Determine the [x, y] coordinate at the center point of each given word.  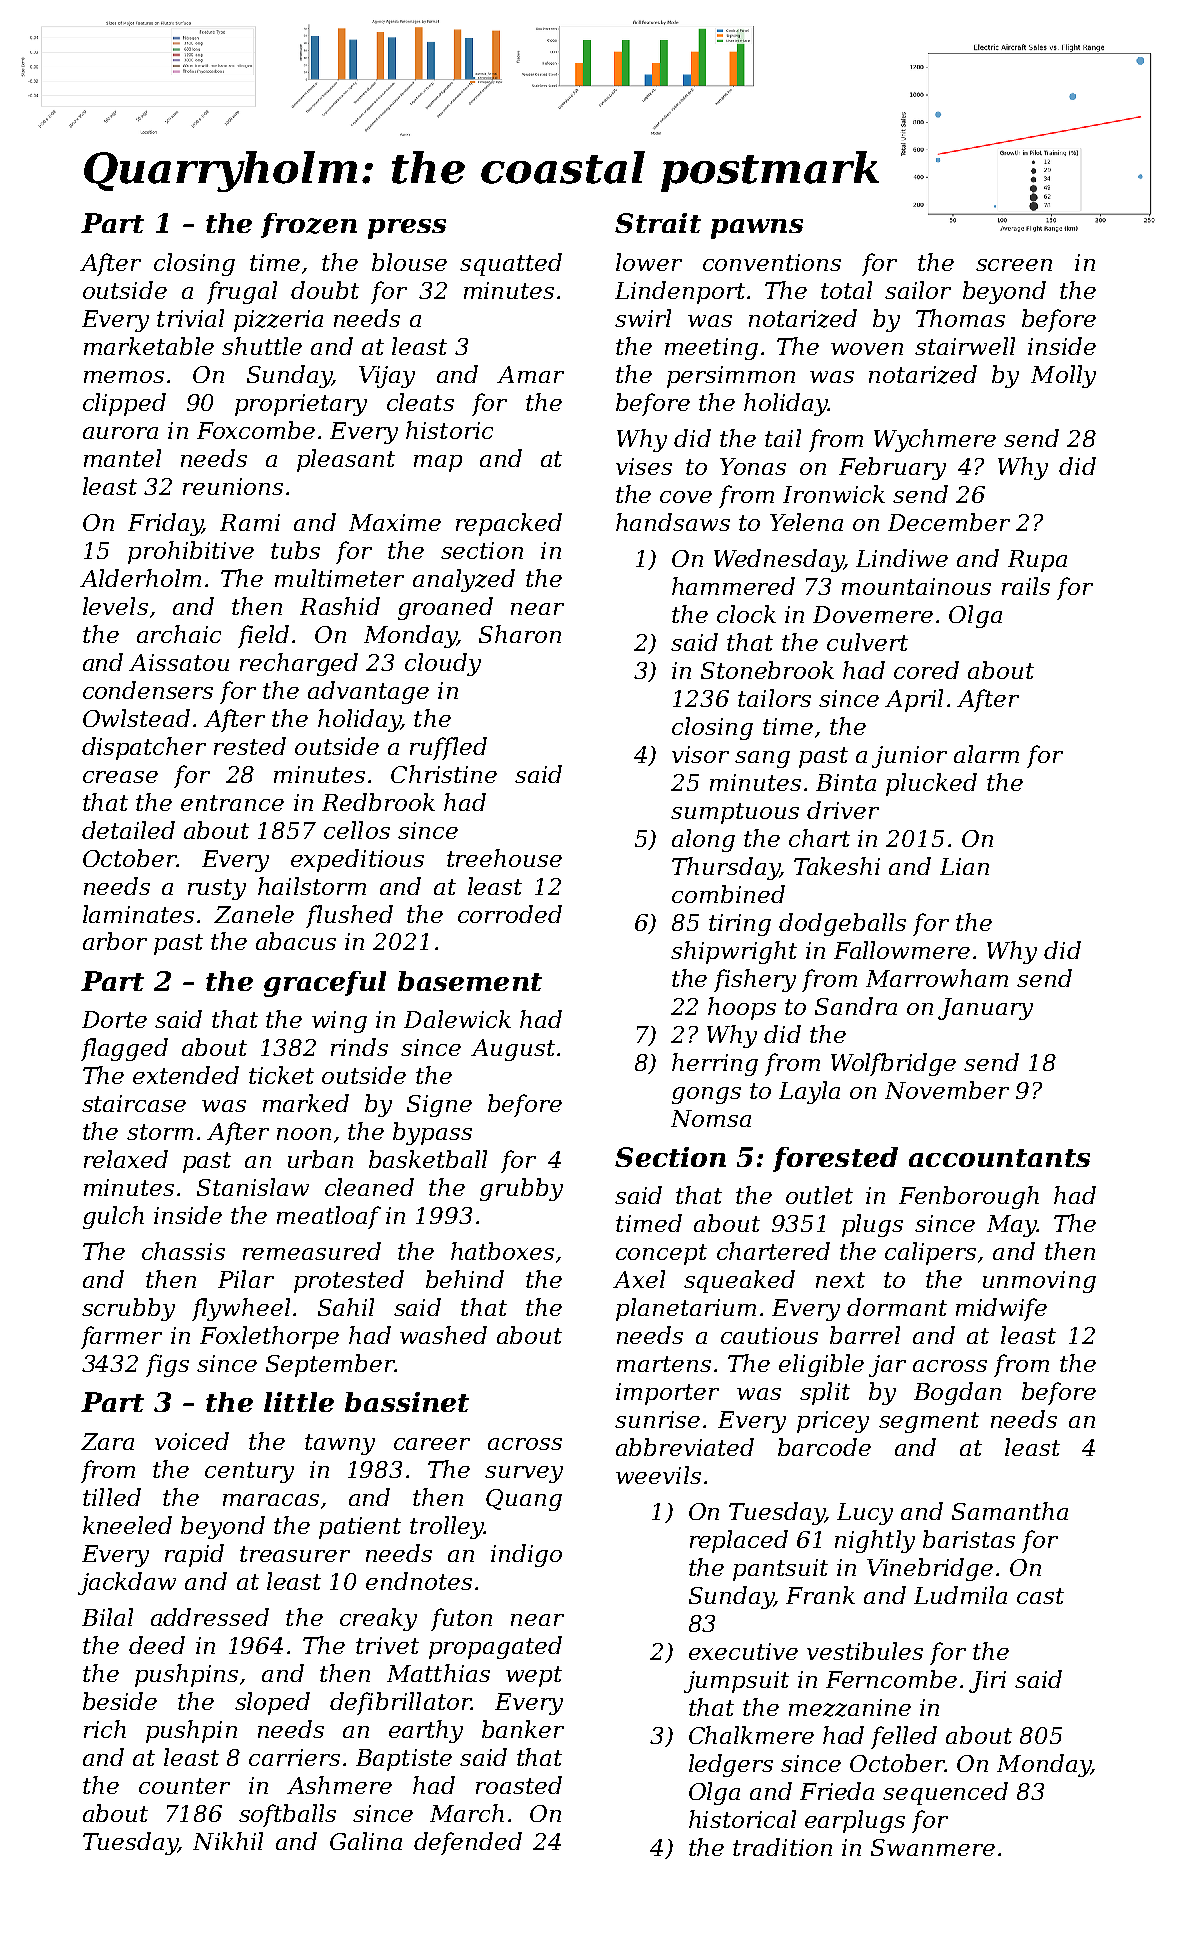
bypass [432, 1133]
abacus [296, 941]
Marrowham [937, 978]
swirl [643, 318]
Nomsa [711, 1118]
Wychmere [935, 440]
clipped [124, 404]
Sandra [856, 1006]
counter [184, 1786]
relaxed [126, 1159]
